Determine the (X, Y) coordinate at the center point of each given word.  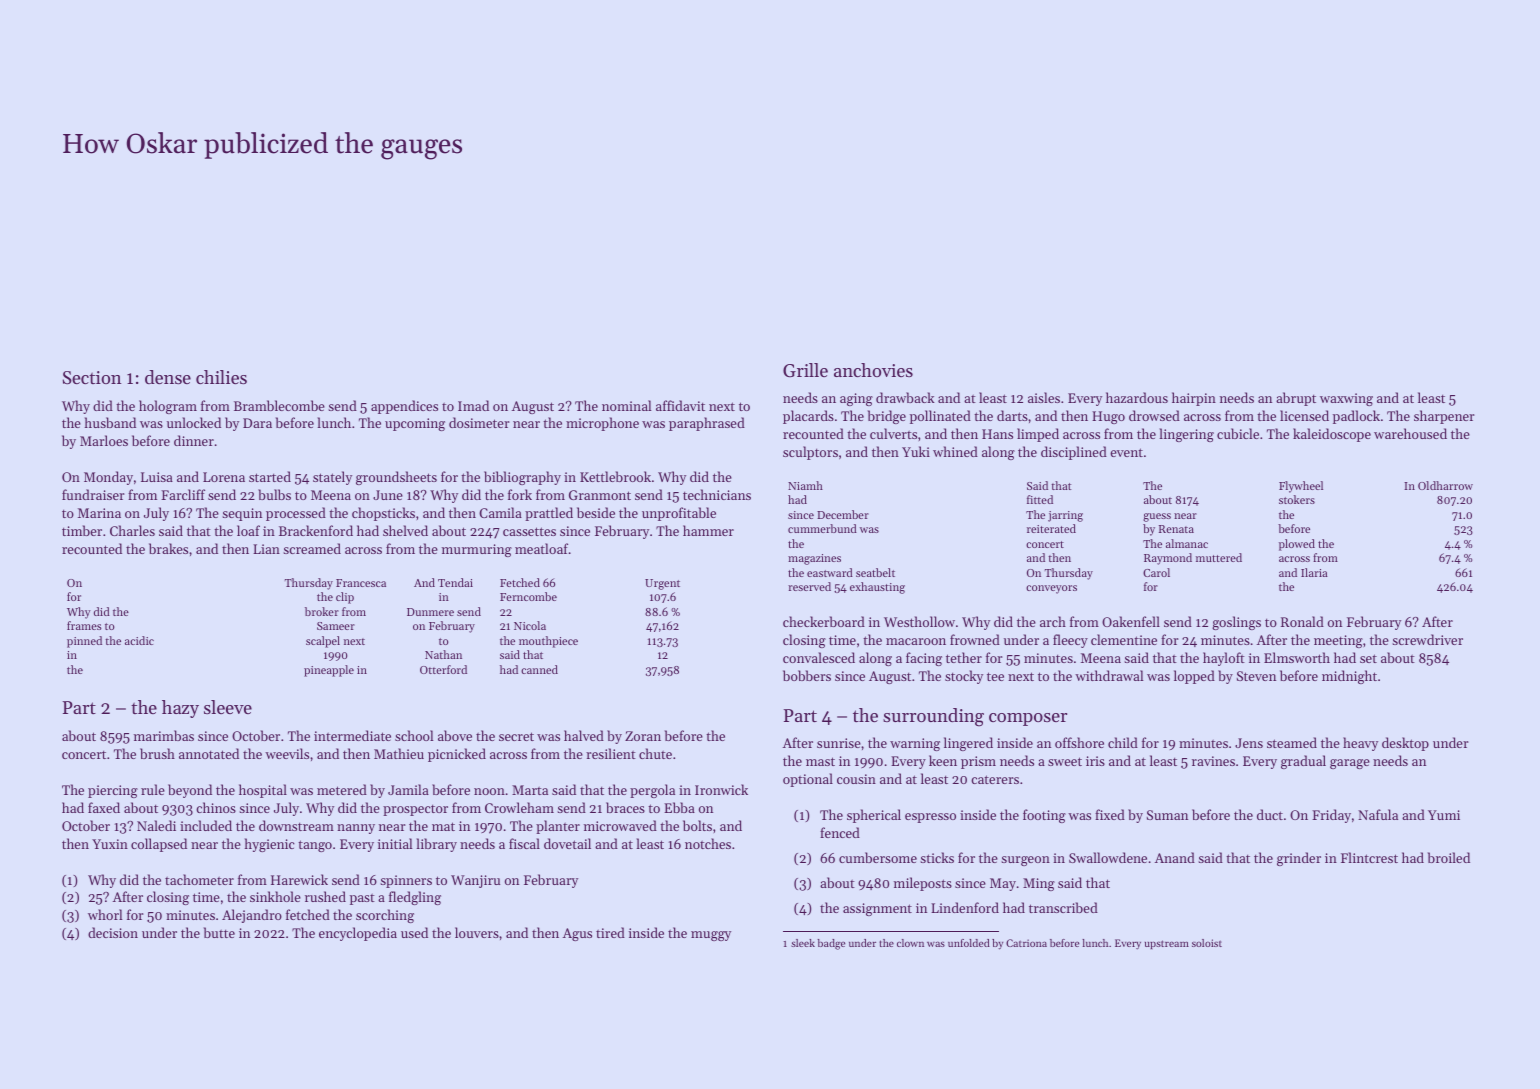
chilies (221, 377)
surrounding (933, 717)
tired (610, 932)
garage (1350, 764)
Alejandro (252, 916)
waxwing (1346, 399)
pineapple (329, 671)
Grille (805, 370)
